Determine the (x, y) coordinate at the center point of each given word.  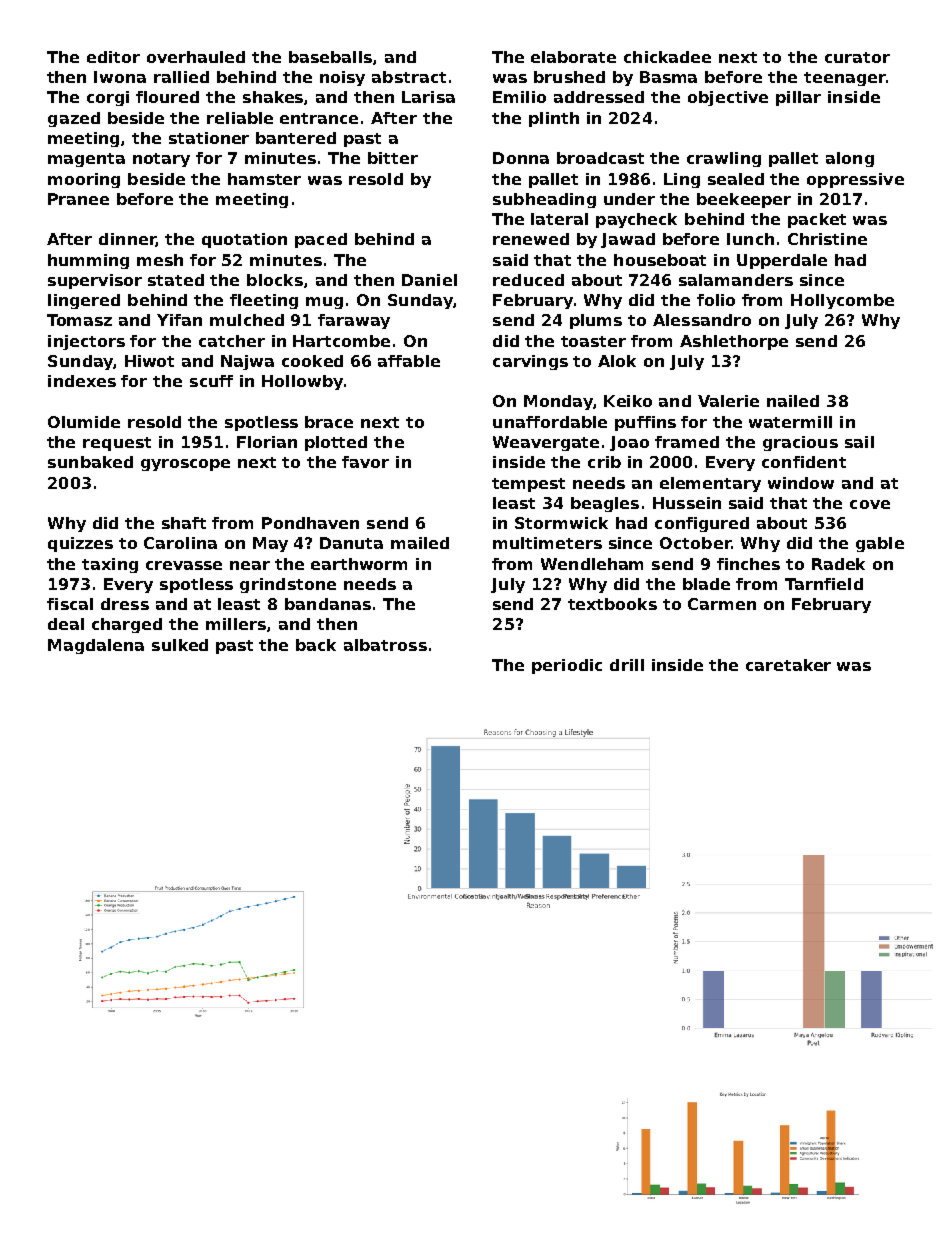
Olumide (84, 422)
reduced (528, 280)
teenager (844, 79)
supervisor (95, 281)
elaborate (573, 57)
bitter (393, 158)
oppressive (855, 180)
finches (748, 564)
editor (113, 57)
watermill (790, 422)
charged (127, 625)
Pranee (78, 199)
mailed (420, 543)
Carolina (180, 543)
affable (409, 361)
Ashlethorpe (734, 342)
